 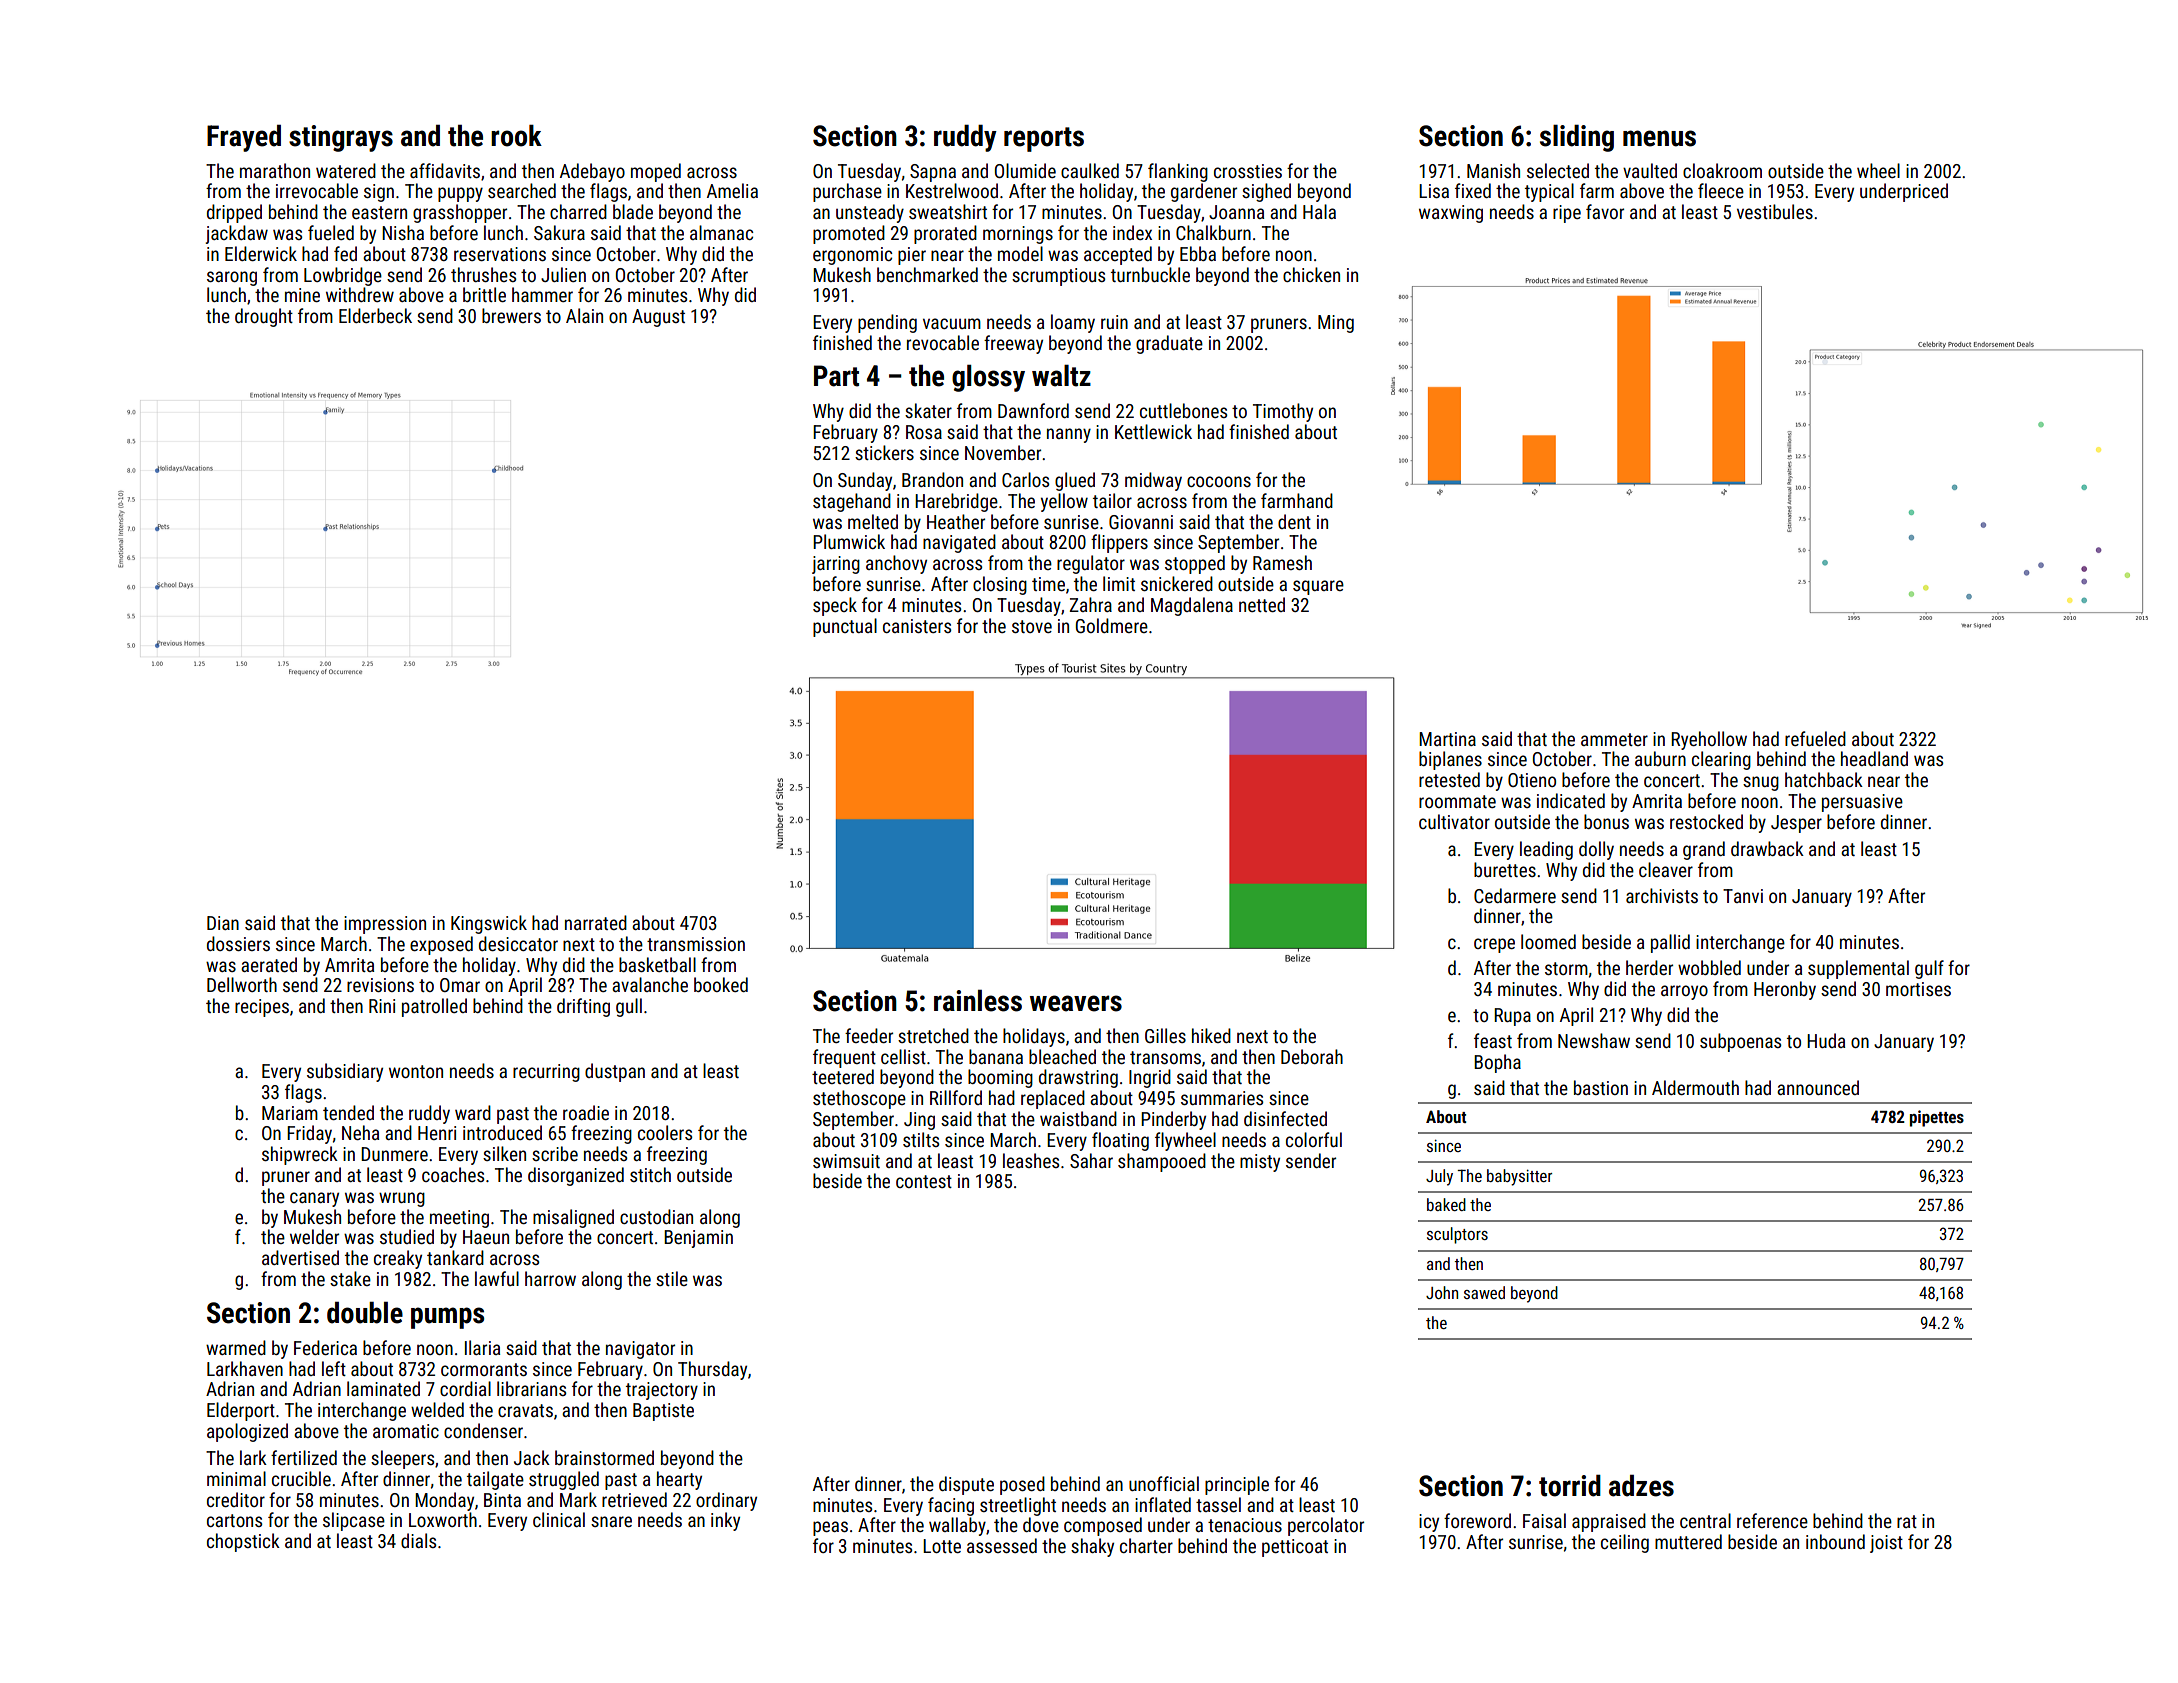 What do you see at coordinates (1283, 412) in the page?
I see `Timothy` at bounding box center [1283, 412].
